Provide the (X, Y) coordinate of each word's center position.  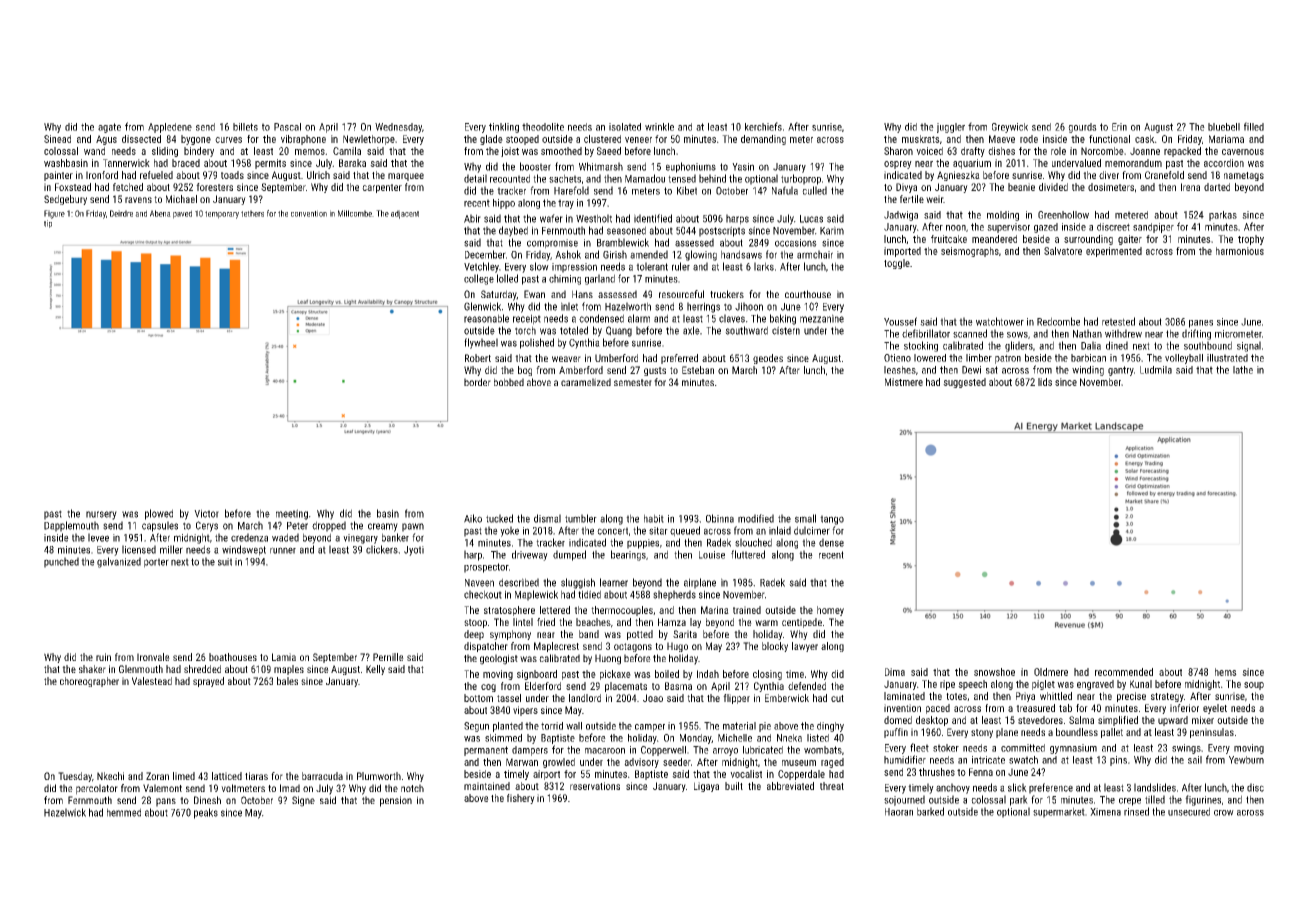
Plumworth (379, 776)
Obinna (720, 518)
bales (287, 681)
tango (832, 520)
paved (182, 214)
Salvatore (1063, 251)
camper (650, 728)
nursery (101, 515)
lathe (1243, 370)
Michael (181, 199)
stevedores (1040, 720)
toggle (897, 264)
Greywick (1010, 128)
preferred (679, 359)
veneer (638, 140)
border (477, 382)
